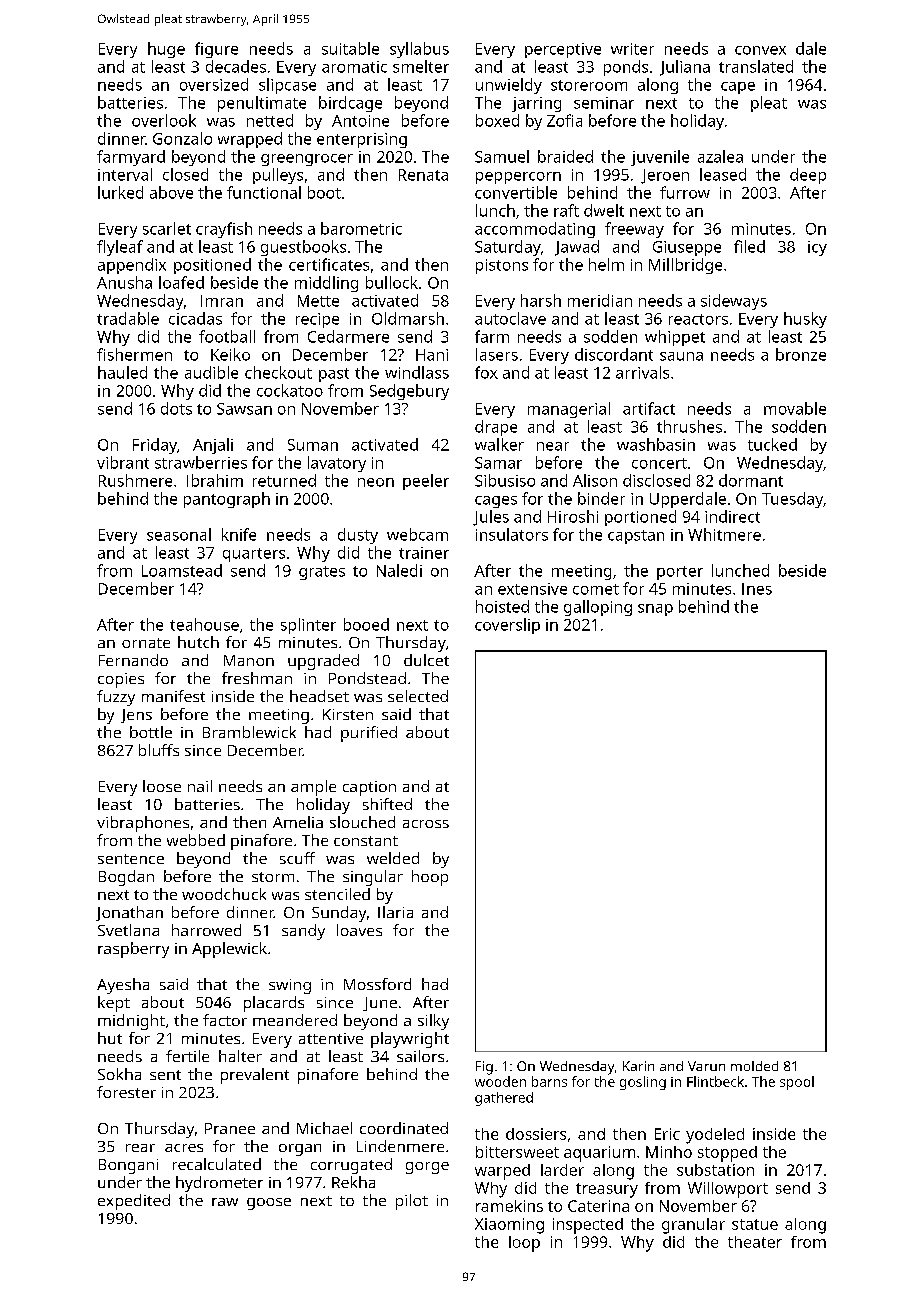 This page has width=924, height=1308. Describe the element at coordinates (269, 1204) in the page. I see `goose` at that location.
